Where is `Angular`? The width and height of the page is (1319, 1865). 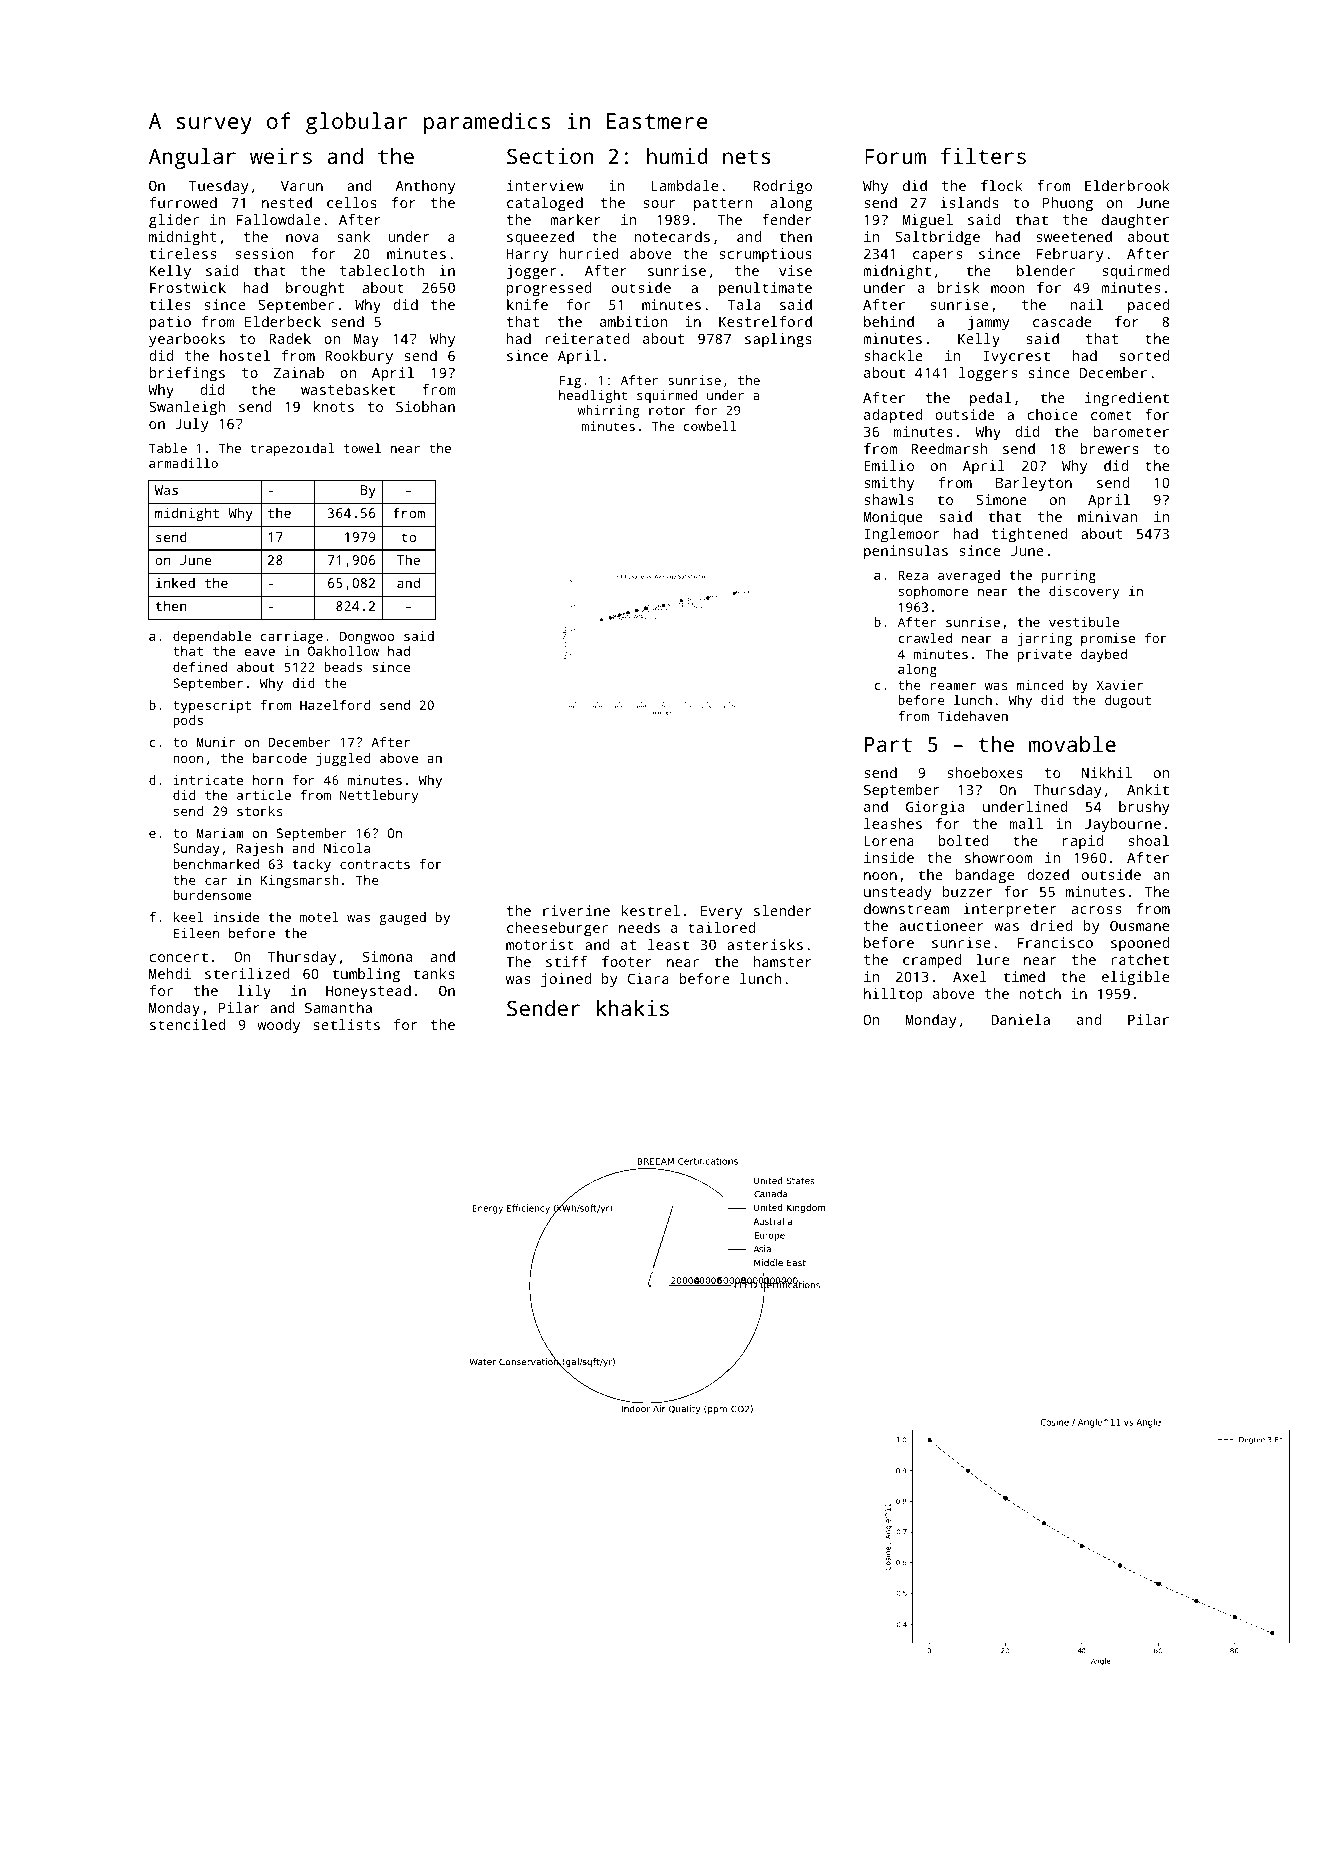
Angular is located at coordinates (192, 158).
